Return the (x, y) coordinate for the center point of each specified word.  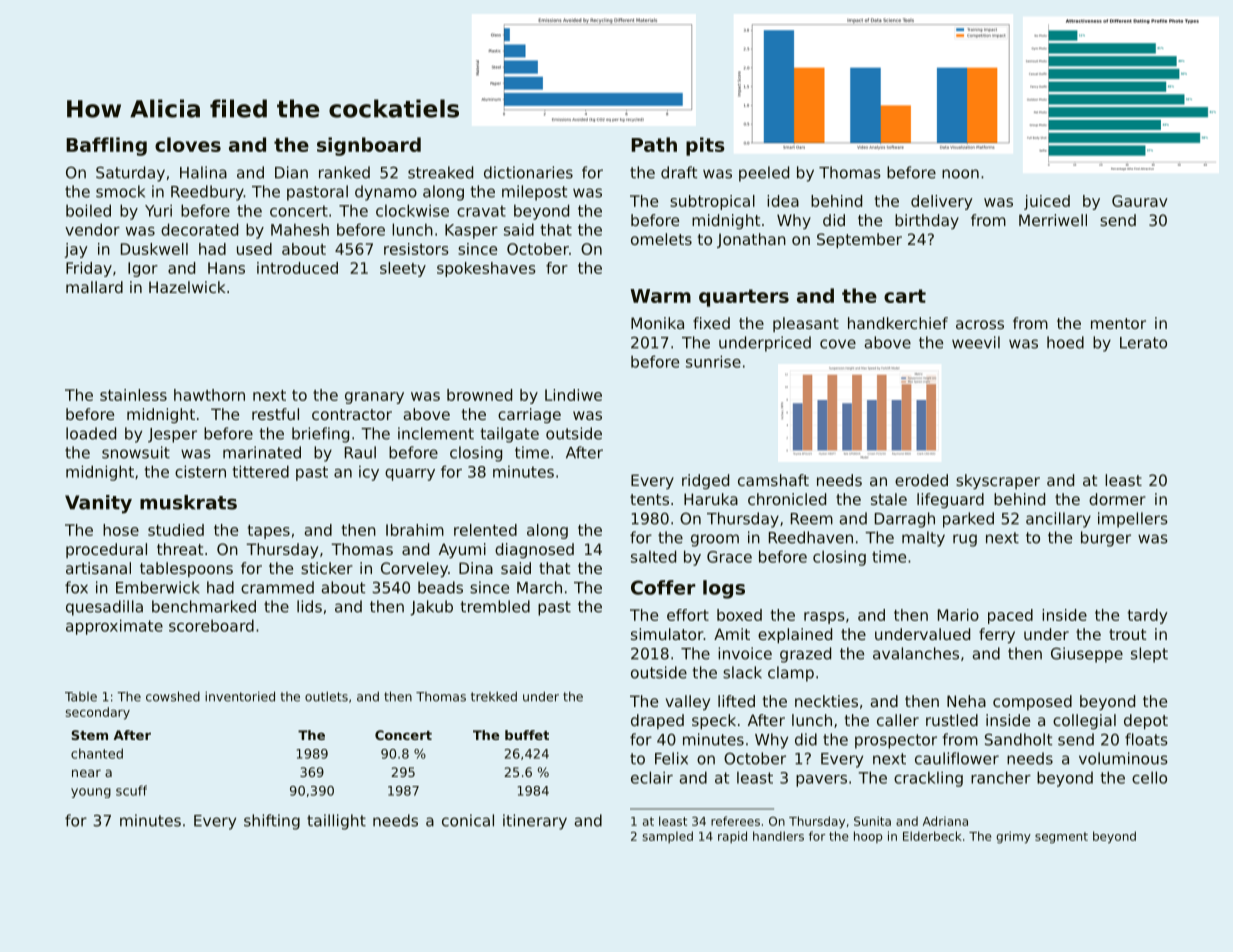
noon (960, 174)
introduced (297, 268)
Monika (657, 323)
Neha (966, 701)
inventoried (240, 696)
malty (923, 539)
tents (649, 499)
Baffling (106, 146)
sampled (668, 837)
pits (705, 146)
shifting (272, 822)
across (980, 324)
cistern (200, 471)
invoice (745, 653)
